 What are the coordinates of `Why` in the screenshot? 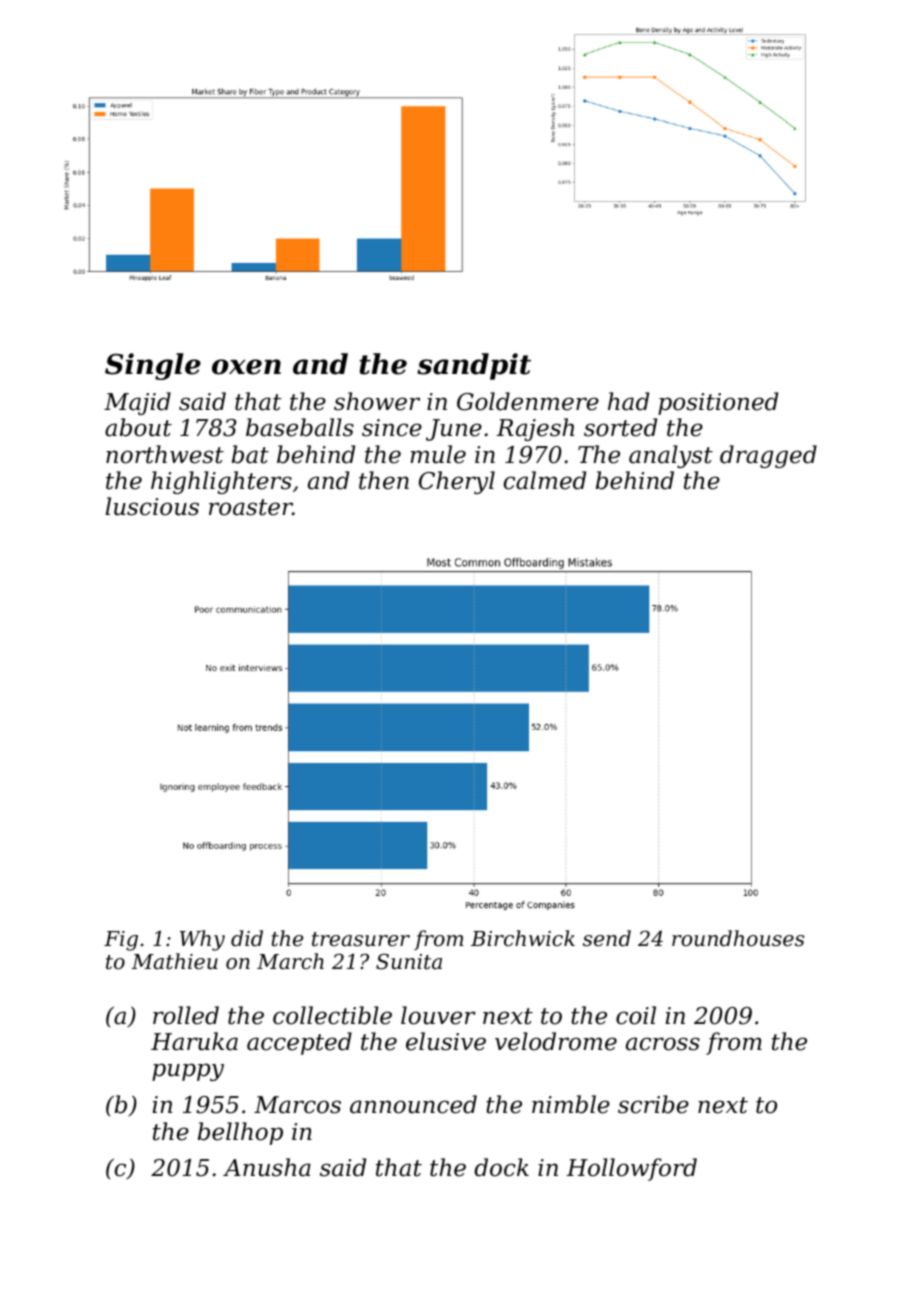 It's located at (202, 940).
